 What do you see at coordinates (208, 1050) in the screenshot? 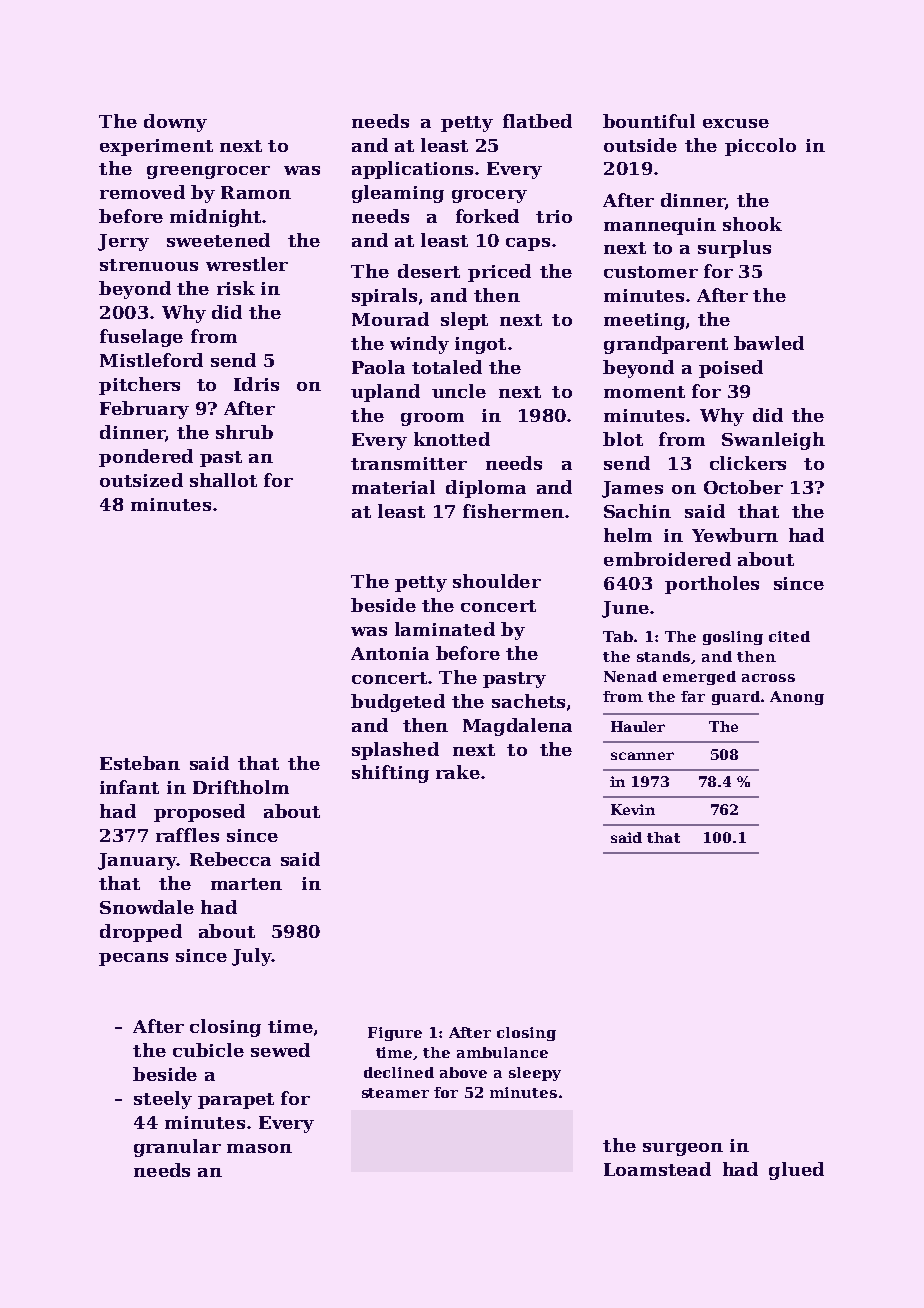
I see `cubicle` at bounding box center [208, 1050].
